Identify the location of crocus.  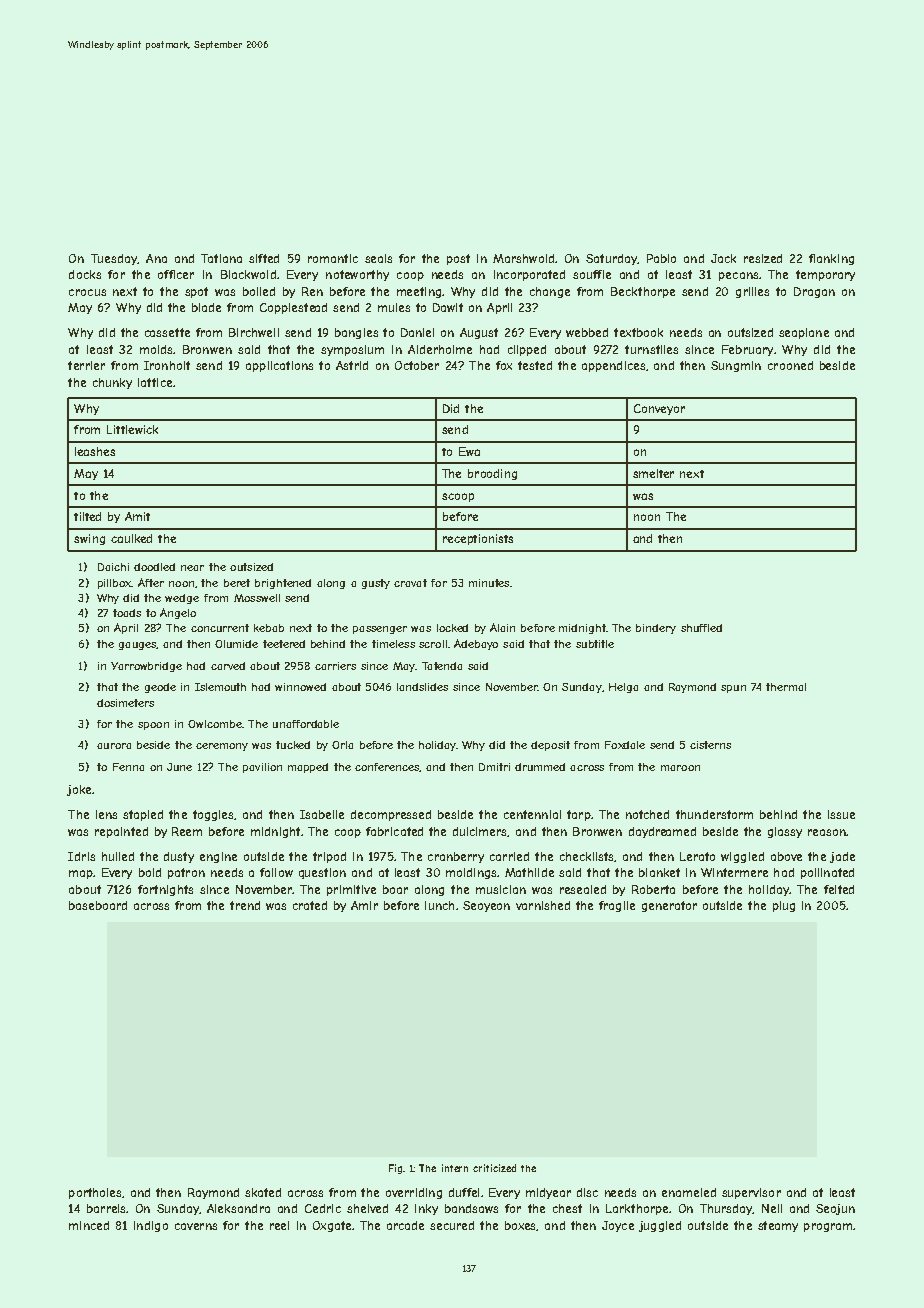
(87, 292).
